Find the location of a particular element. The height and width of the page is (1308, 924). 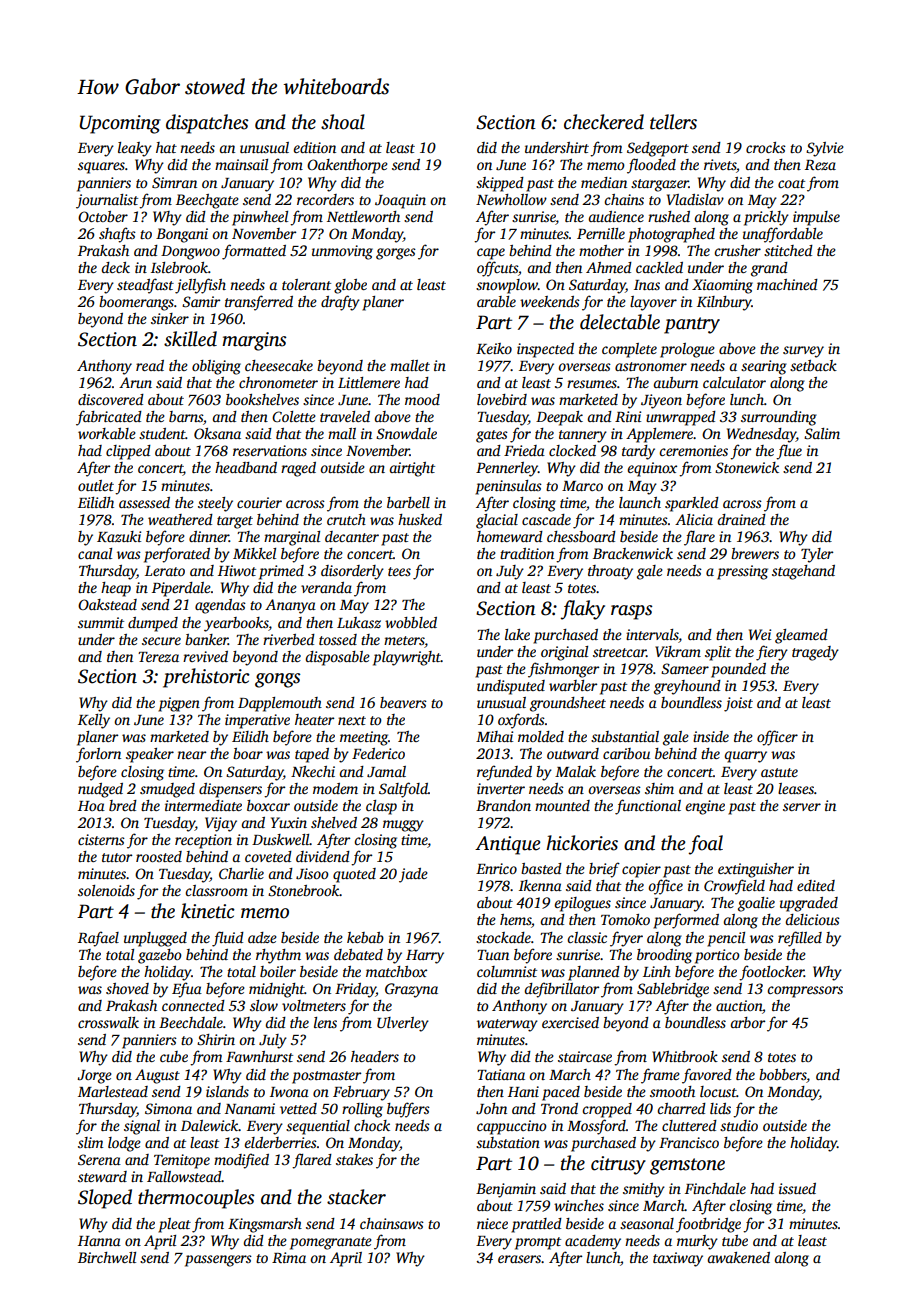

Vladislav is located at coordinates (695, 199).
